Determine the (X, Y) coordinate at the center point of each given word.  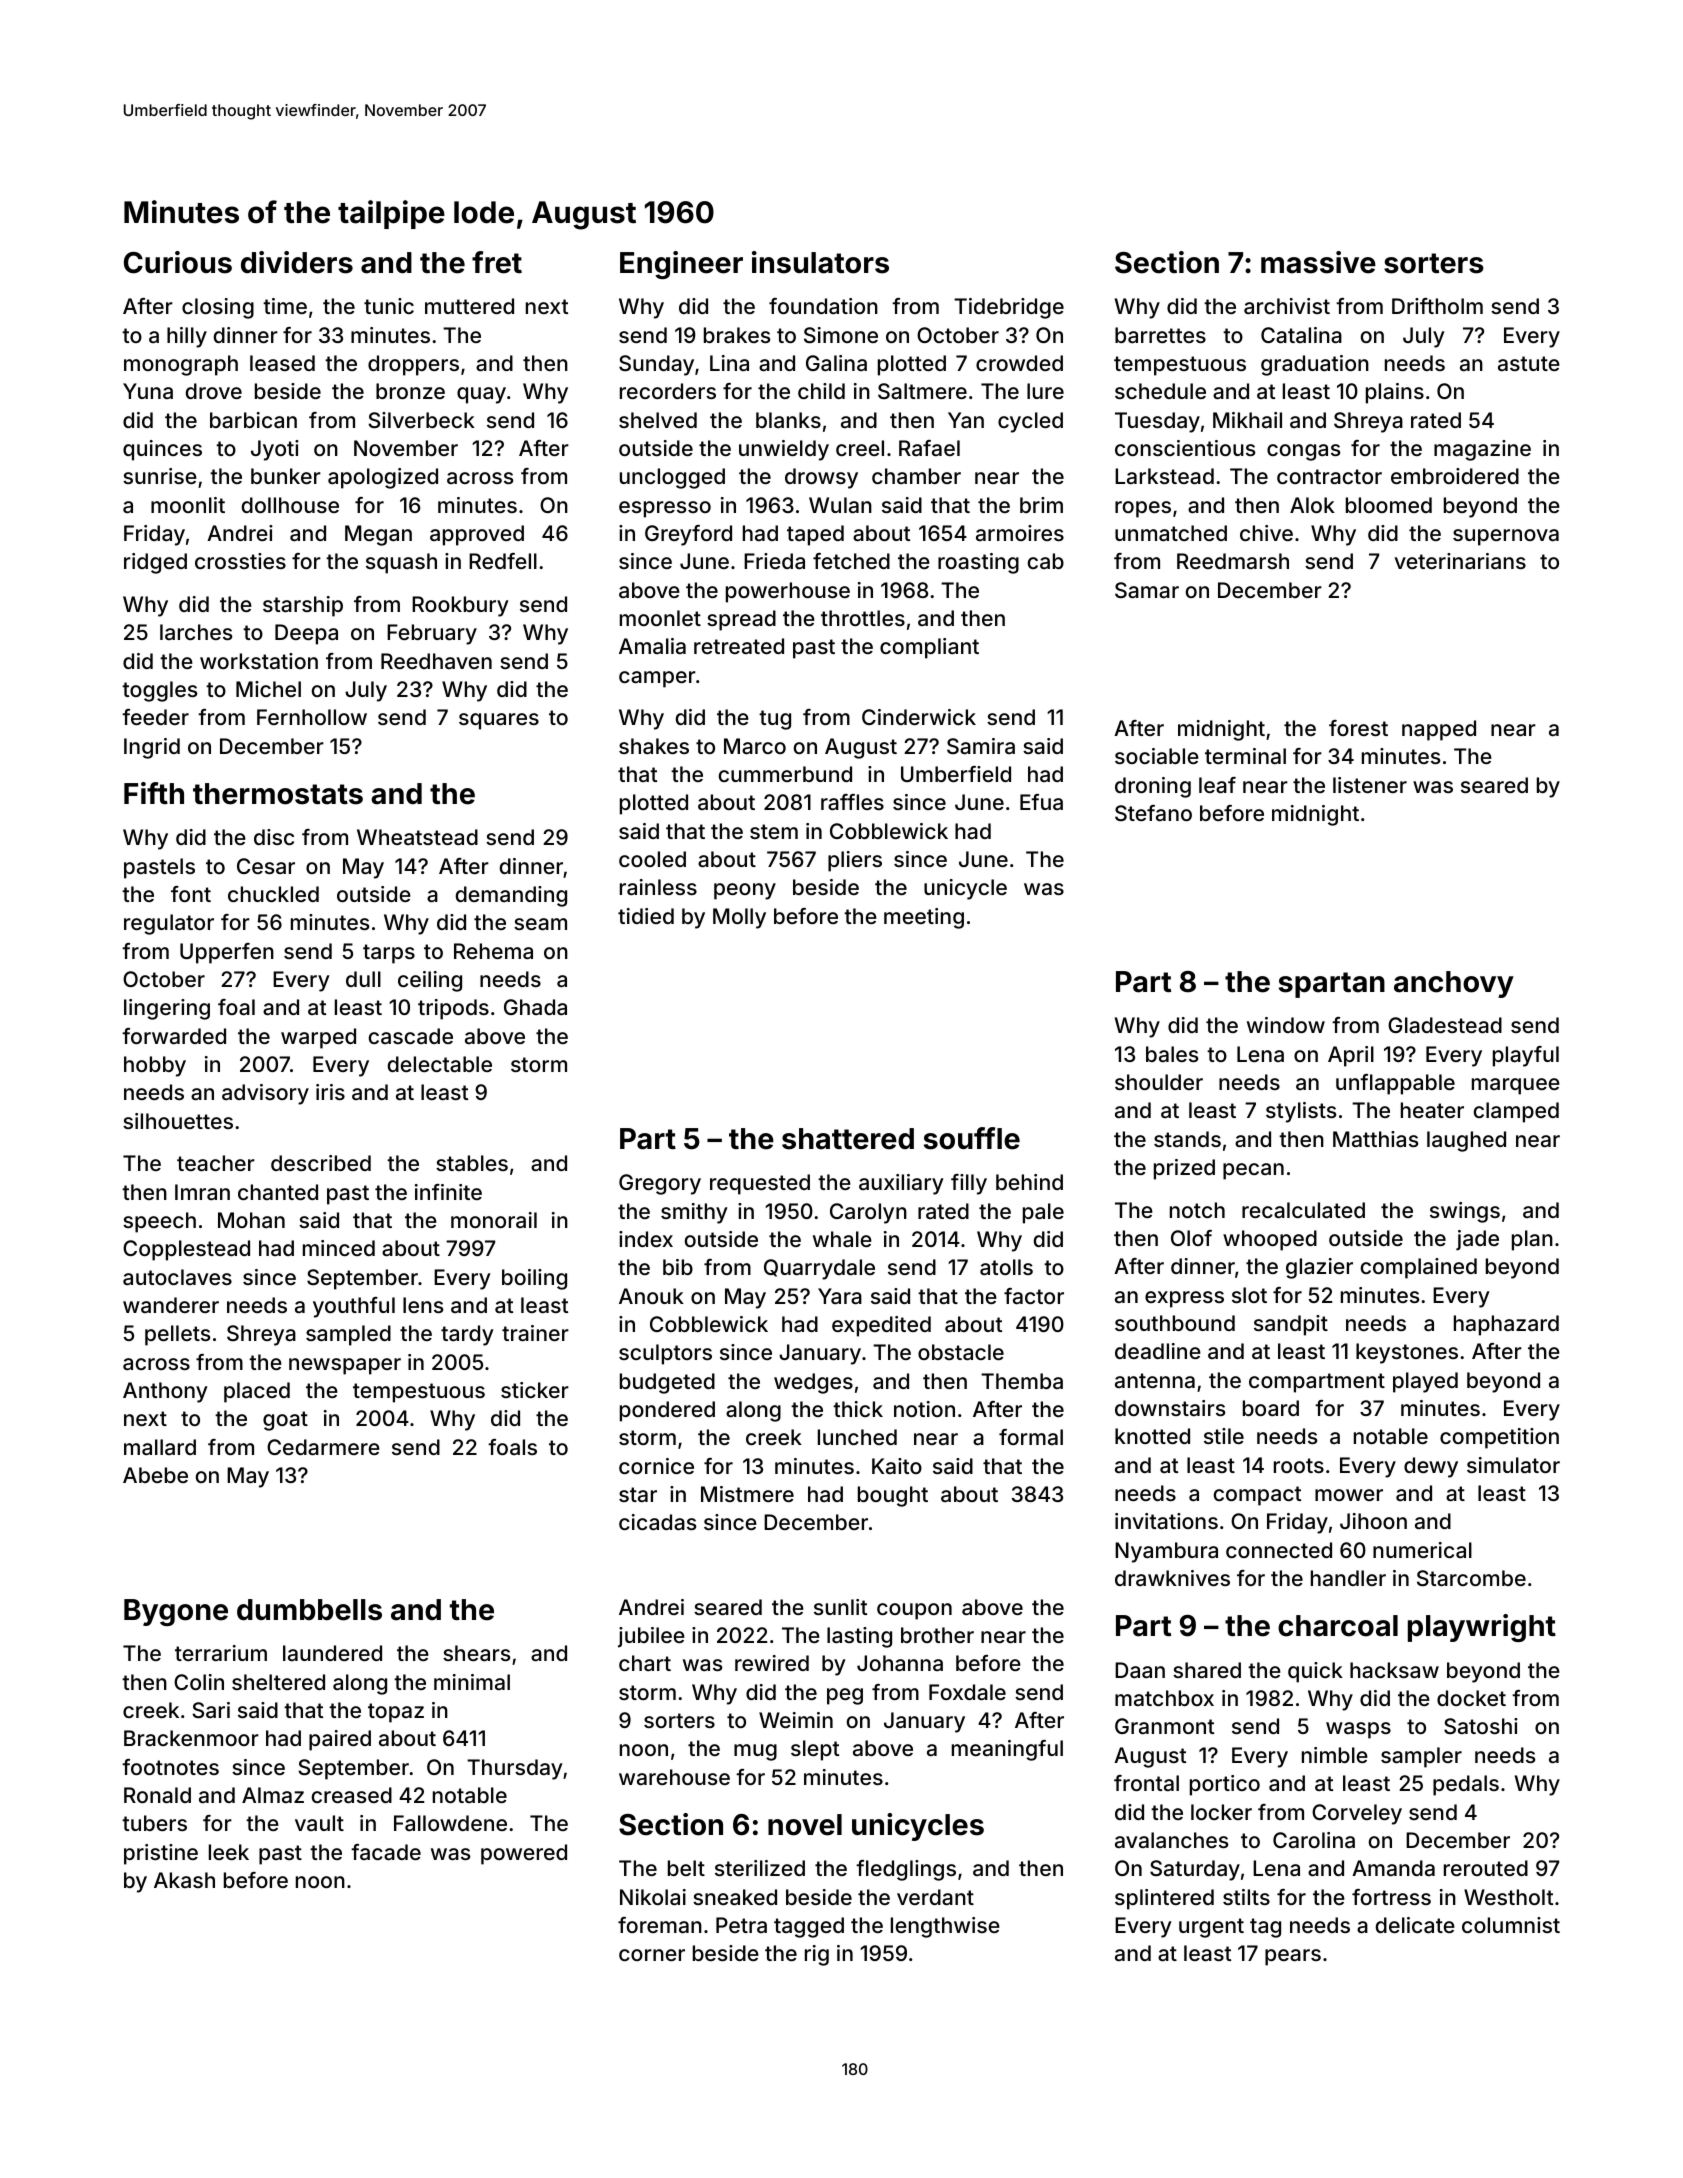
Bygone (176, 1612)
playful (1526, 1056)
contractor (1329, 476)
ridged (155, 563)
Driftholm (1437, 306)
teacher (216, 1163)
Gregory (660, 1184)
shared (1207, 1670)
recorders (668, 391)
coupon (914, 1611)
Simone (841, 335)
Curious (178, 262)
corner (652, 1955)
